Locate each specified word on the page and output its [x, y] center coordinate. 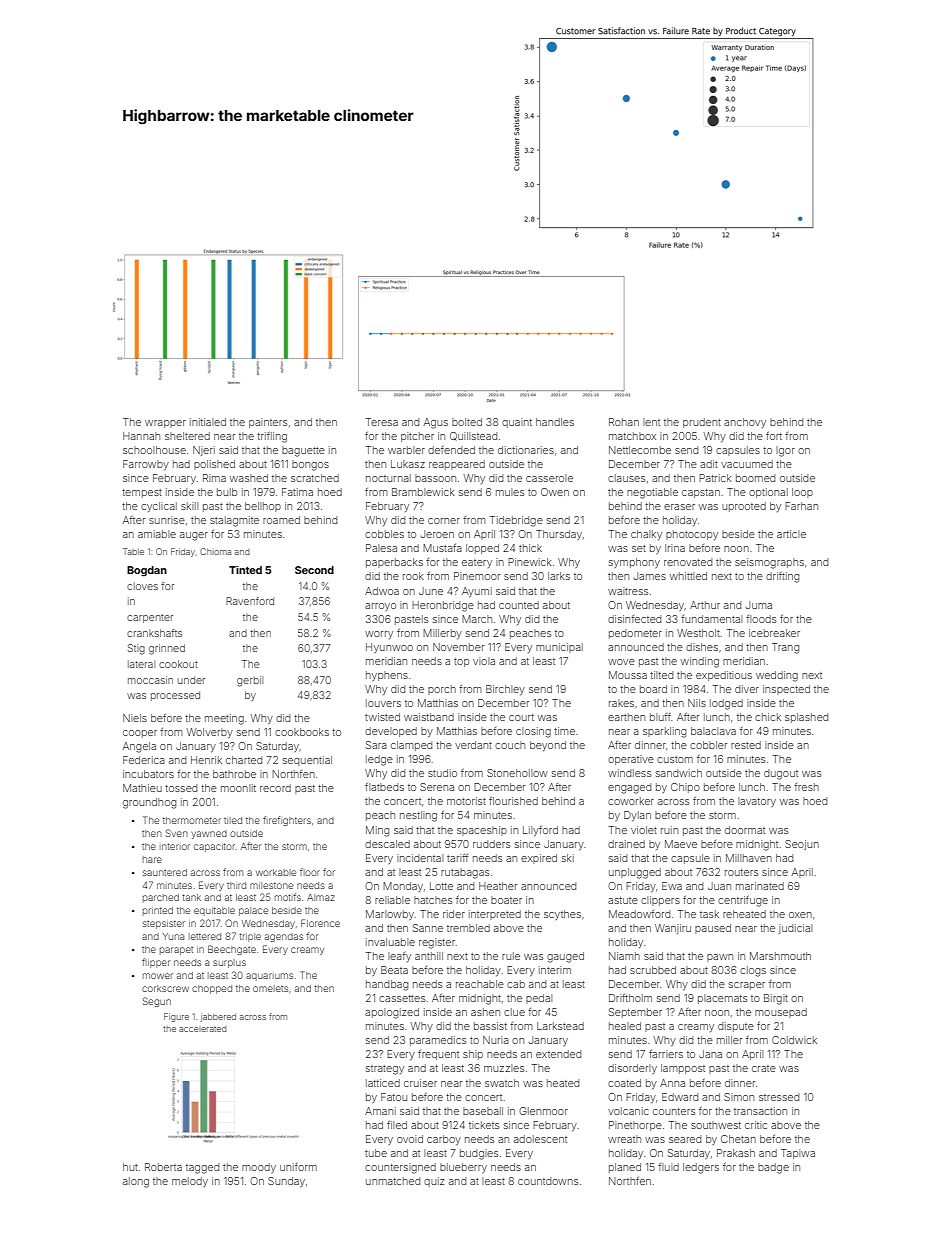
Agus [436, 423]
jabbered [218, 1017]
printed [158, 911]
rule [511, 956]
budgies [479, 1154]
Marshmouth [780, 956]
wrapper [165, 424]
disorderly [632, 1069]
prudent [702, 423]
